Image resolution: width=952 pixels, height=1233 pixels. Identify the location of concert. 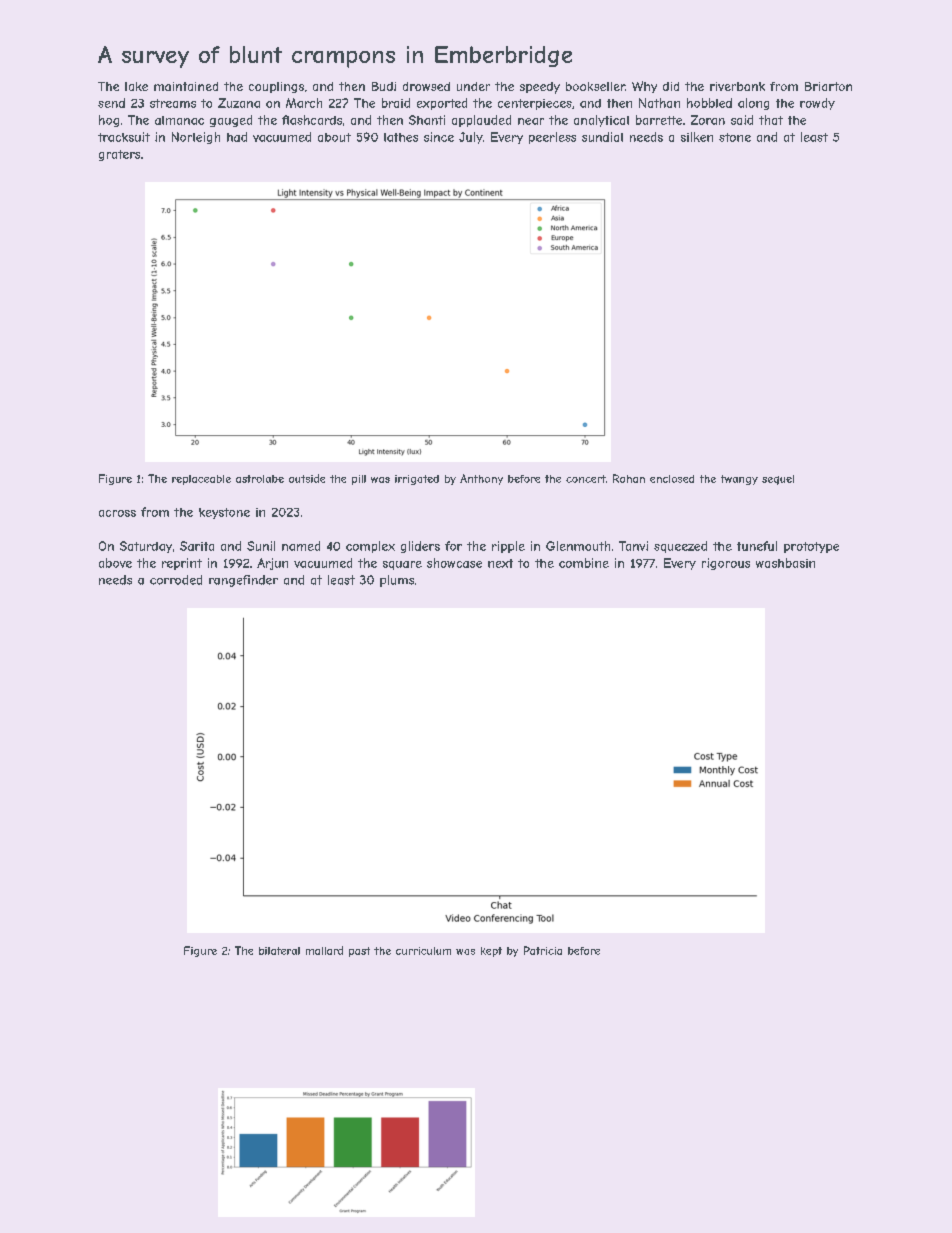
(586, 479).
